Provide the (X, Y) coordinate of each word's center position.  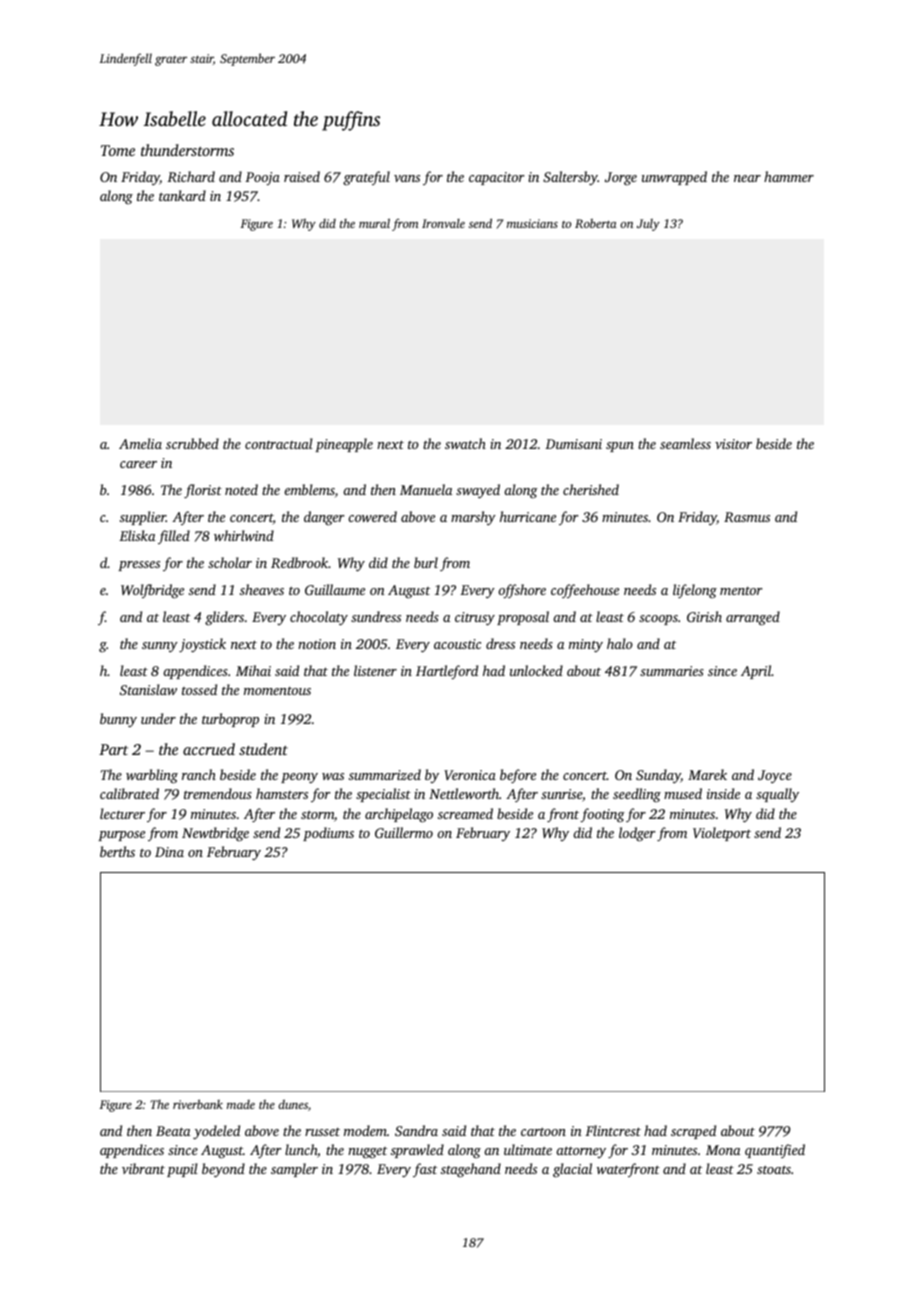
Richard (191, 176)
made (241, 1104)
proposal (523, 618)
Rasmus (747, 517)
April (756, 672)
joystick (202, 645)
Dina (169, 852)
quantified (775, 1151)
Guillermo (404, 832)
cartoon (543, 1131)
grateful (366, 178)
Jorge (621, 179)
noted (241, 489)
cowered (372, 516)
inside (723, 793)
